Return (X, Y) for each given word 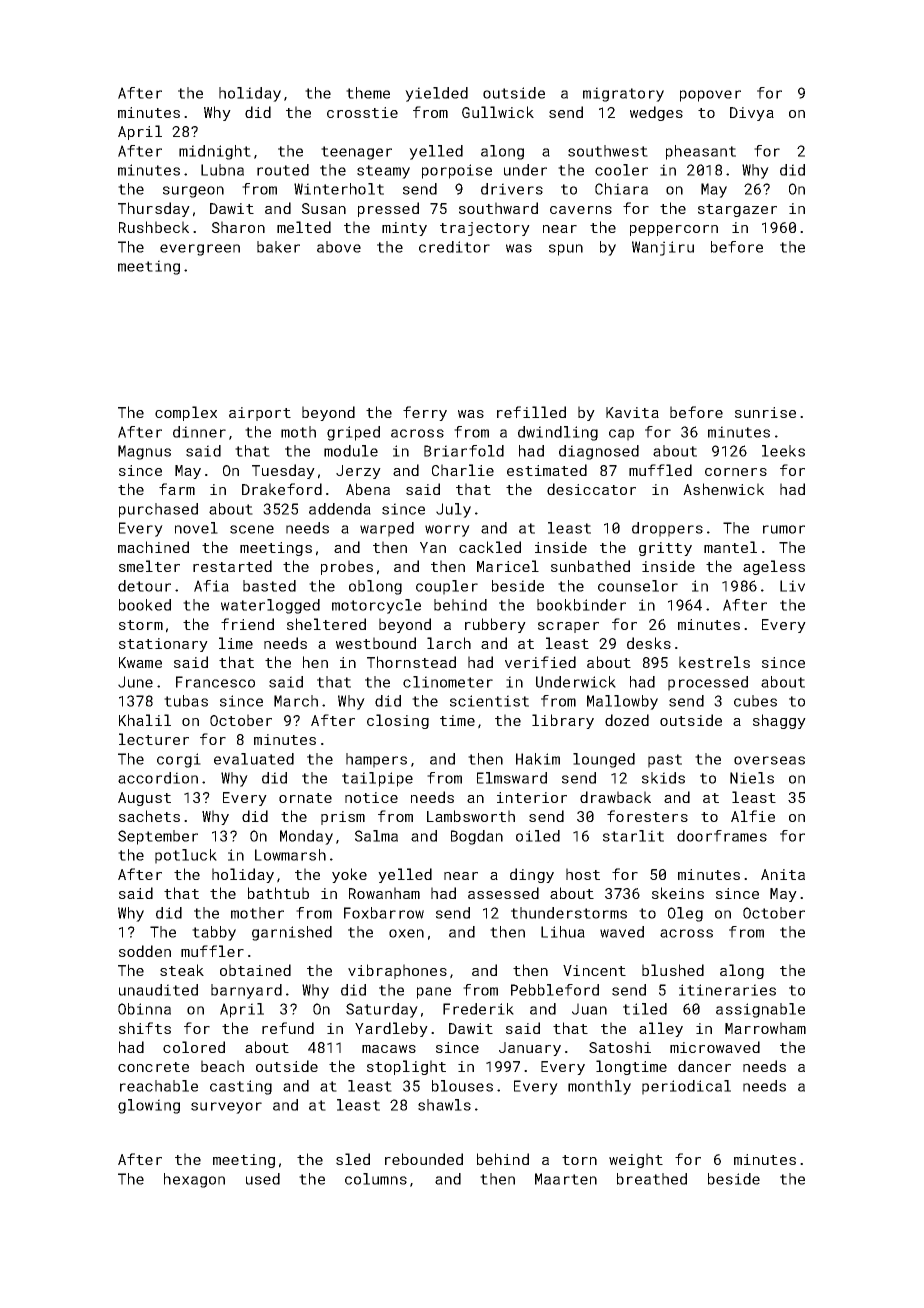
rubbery (495, 625)
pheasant (701, 152)
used (263, 1179)
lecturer (154, 739)
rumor (784, 529)
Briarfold (464, 451)
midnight (215, 152)
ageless (774, 567)
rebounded (424, 1159)
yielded (436, 94)
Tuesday (283, 471)
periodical (686, 1087)
